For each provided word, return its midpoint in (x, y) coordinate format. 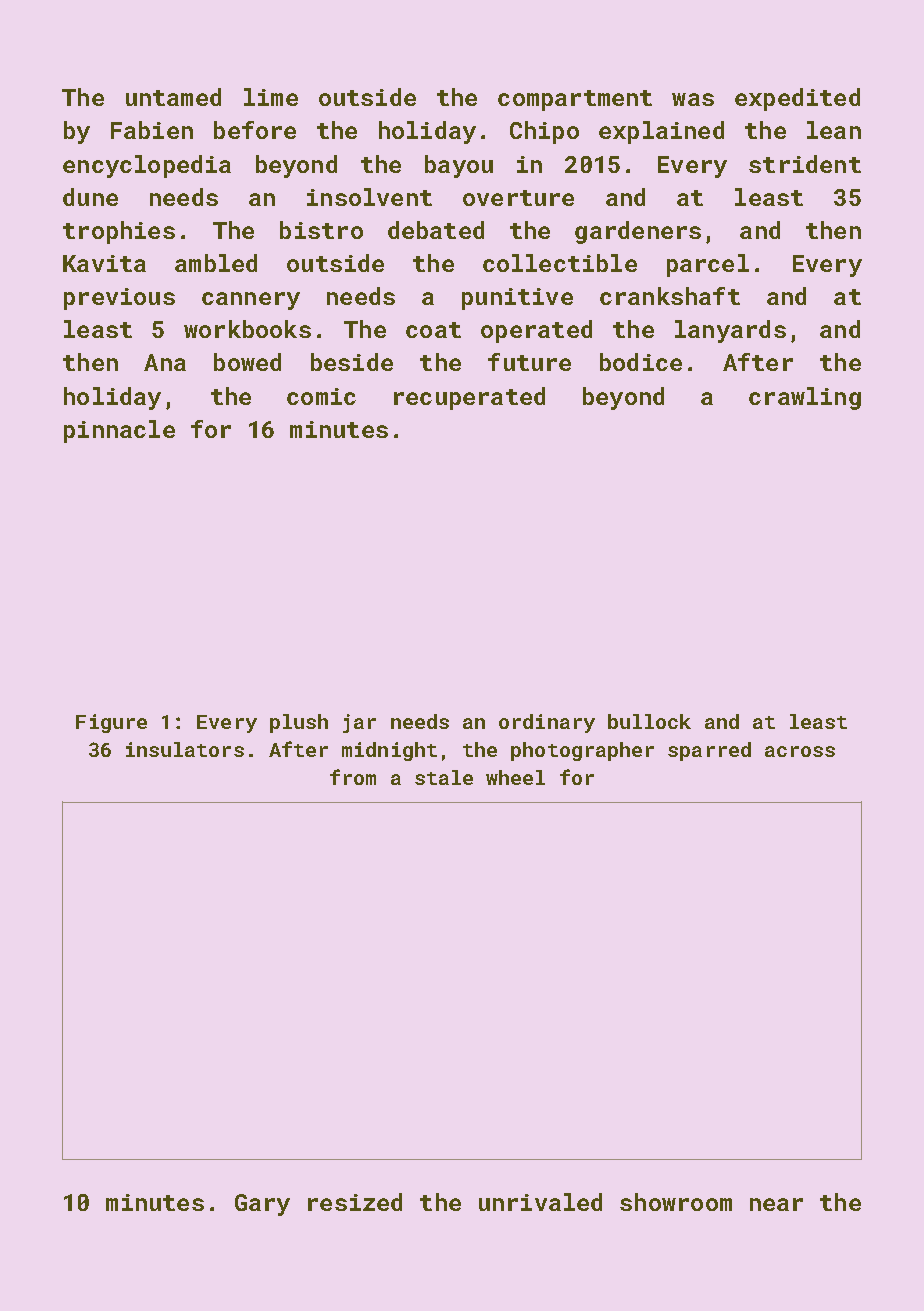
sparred (709, 751)
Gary (262, 1205)
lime (271, 97)
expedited (797, 99)
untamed (173, 97)
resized (355, 1202)
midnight (389, 751)
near (776, 1204)
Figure (111, 723)
